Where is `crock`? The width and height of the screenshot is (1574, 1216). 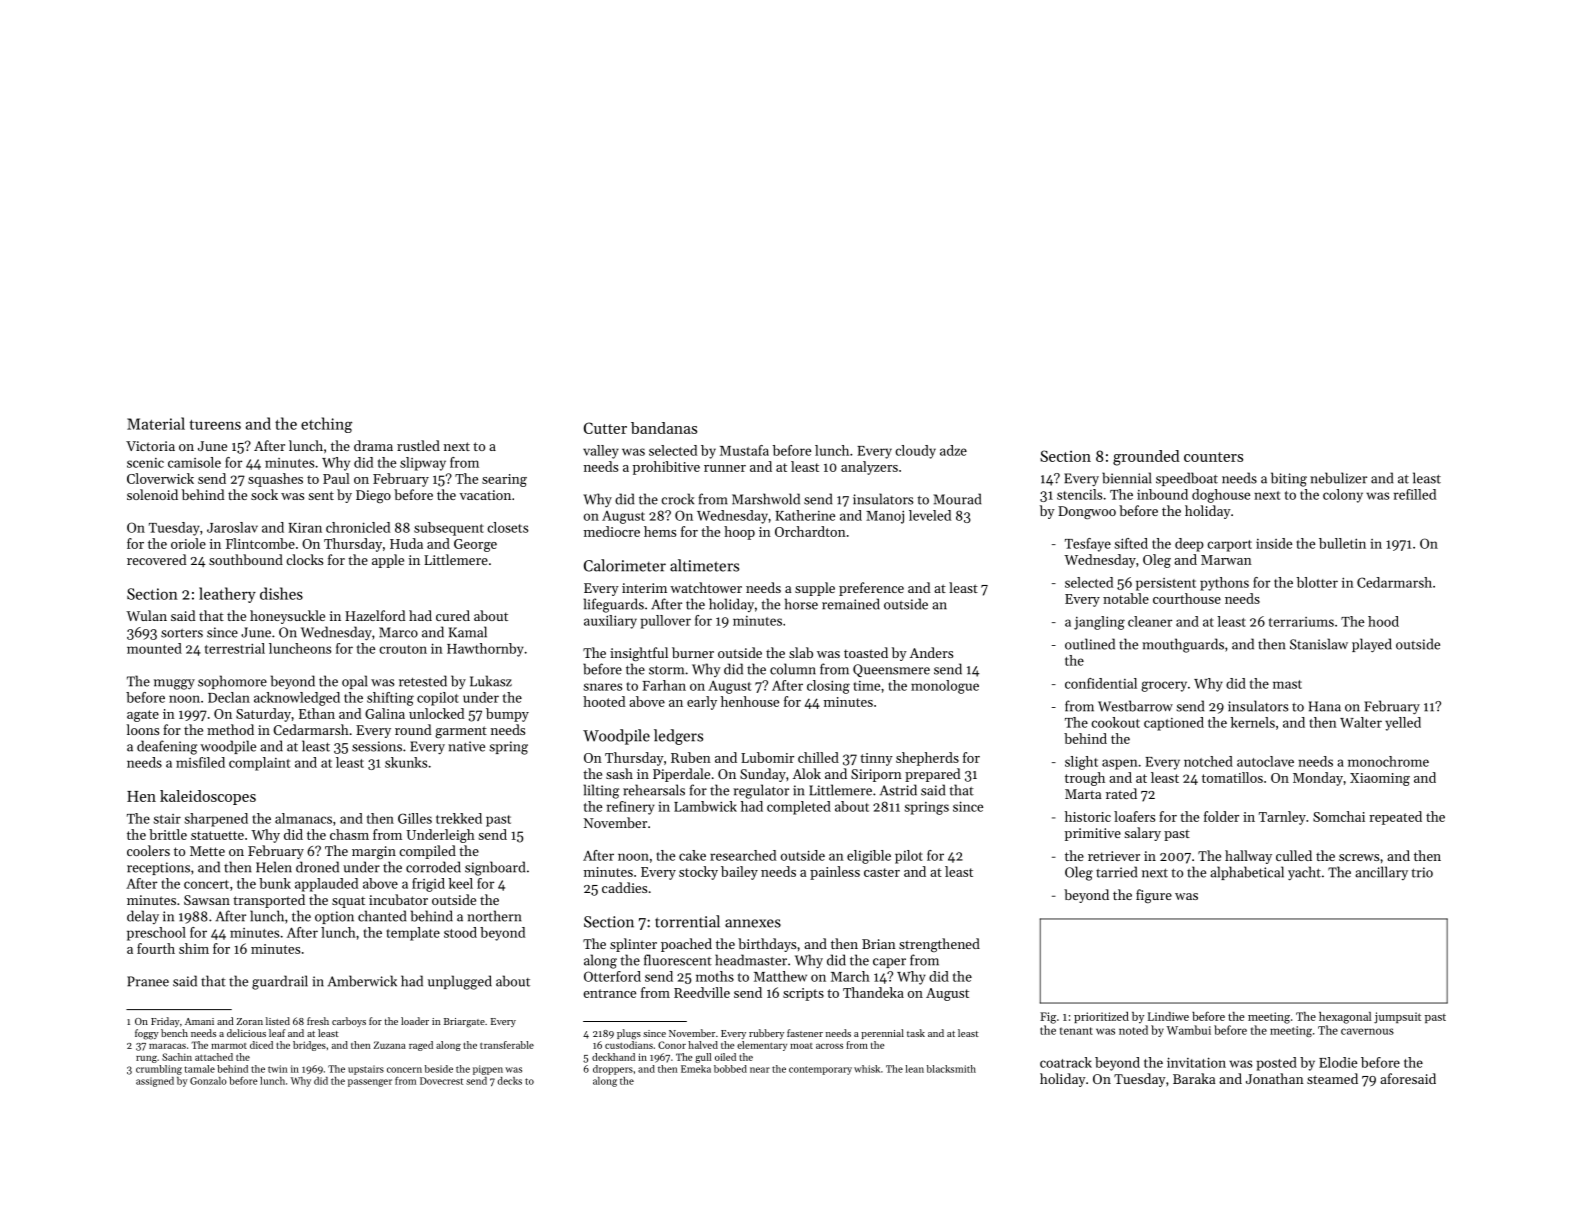 crock is located at coordinates (678, 499).
